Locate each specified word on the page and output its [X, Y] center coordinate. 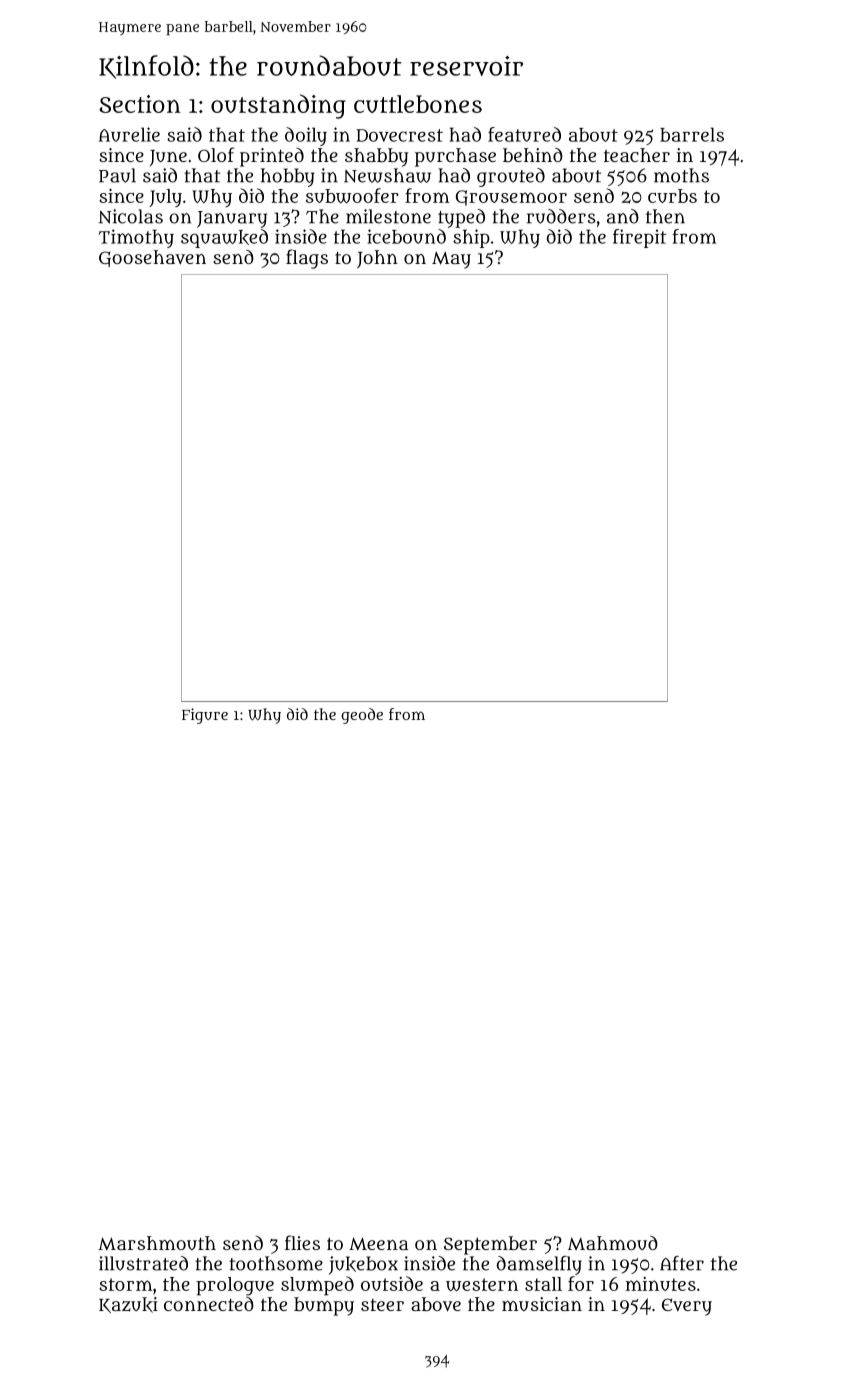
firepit [640, 238]
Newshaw [387, 175]
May [451, 260]
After [682, 1263]
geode [362, 716]
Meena [378, 1243]
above [436, 1304]
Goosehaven [152, 258]
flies [302, 1242]
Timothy [136, 238]
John [377, 259]
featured [524, 134]
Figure [205, 716]
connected [209, 1303]
